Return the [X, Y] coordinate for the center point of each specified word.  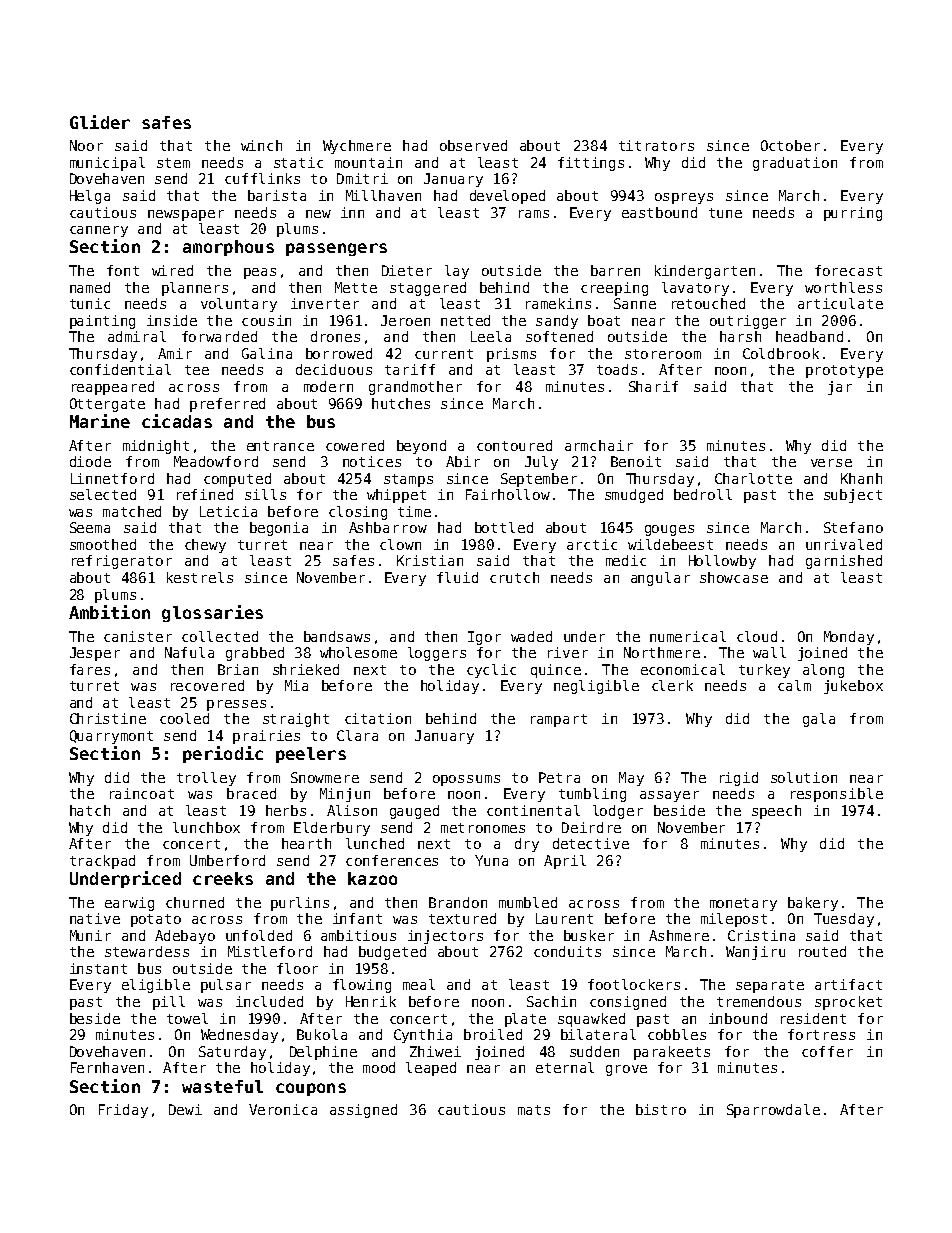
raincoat [142, 793]
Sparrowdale [773, 1111]
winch [261, 145]
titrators [656, 145]
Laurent [564, 918]
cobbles [677, 1034]
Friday [123, 1111]
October [790, 145]
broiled [493, 1034]
